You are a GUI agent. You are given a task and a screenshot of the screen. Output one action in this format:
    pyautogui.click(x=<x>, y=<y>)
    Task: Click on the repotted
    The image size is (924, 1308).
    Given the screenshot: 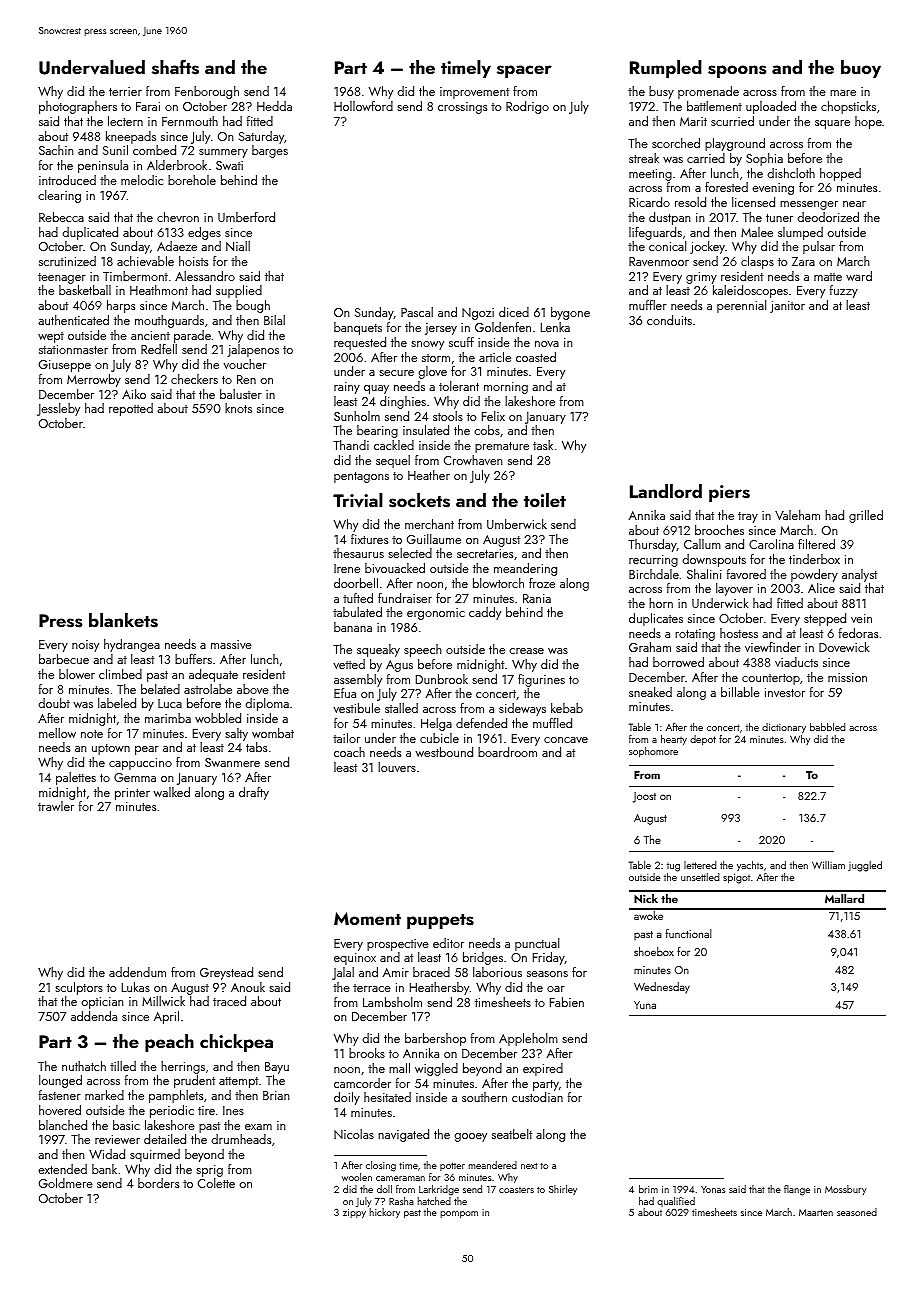 What is the action you would take?
    pyautogui.click(x=131, y=409)
